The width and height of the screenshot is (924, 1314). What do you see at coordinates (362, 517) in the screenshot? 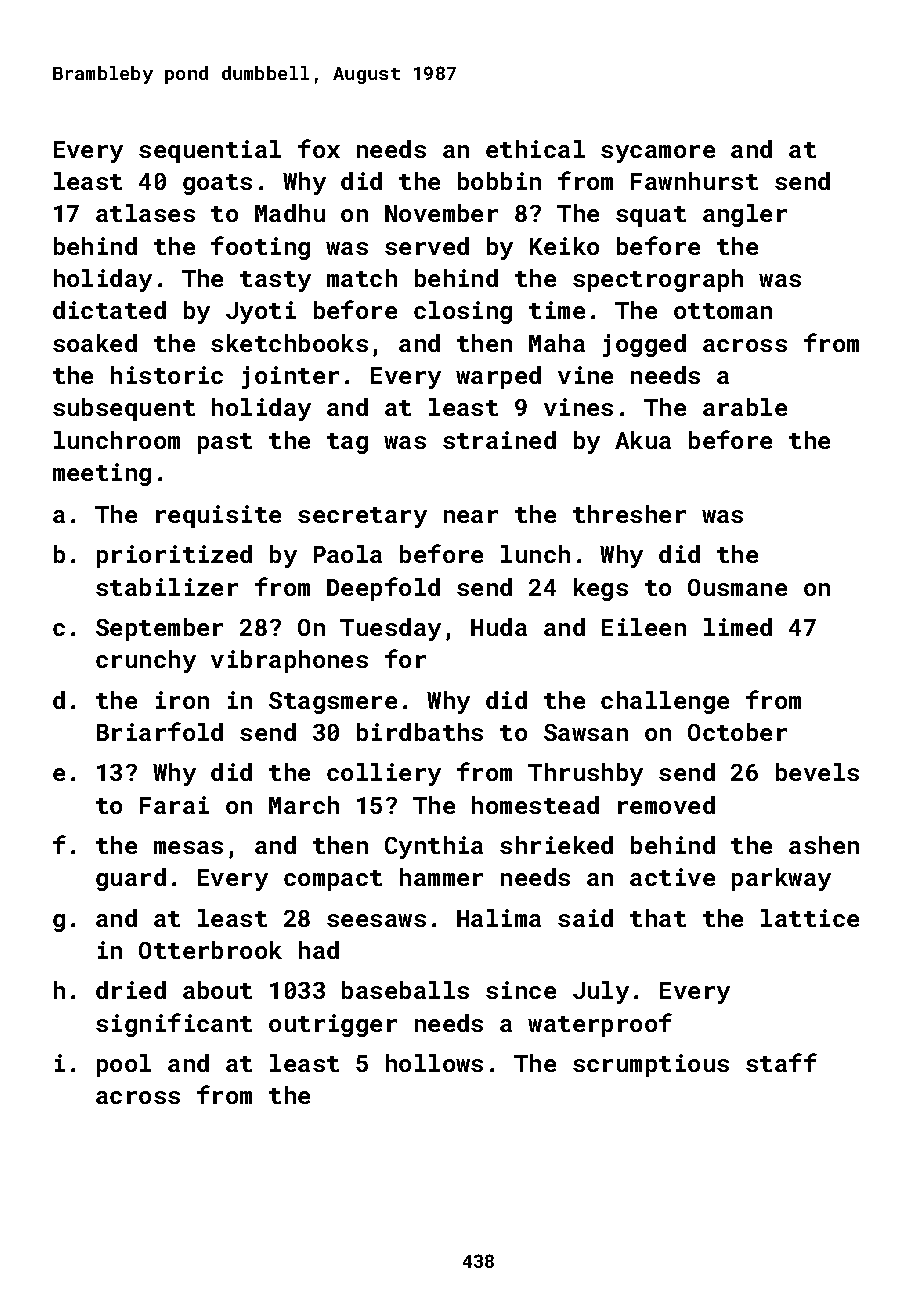
I see `secretary` at bounding box center [362, 517].
